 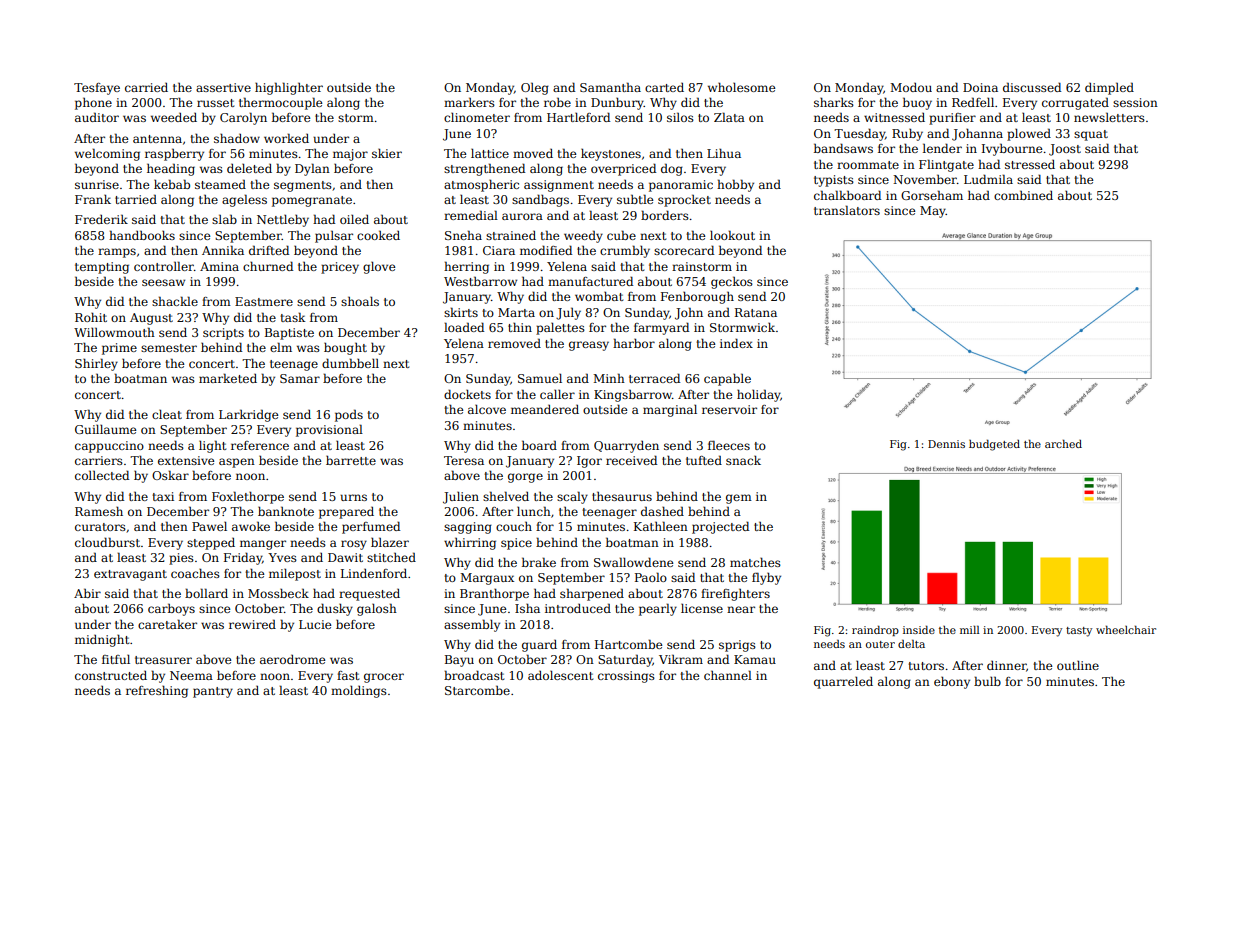 What do you see at coordinates (987, 681) in the screenshot?
I see `bulb` at bounding box center [987, 681].
